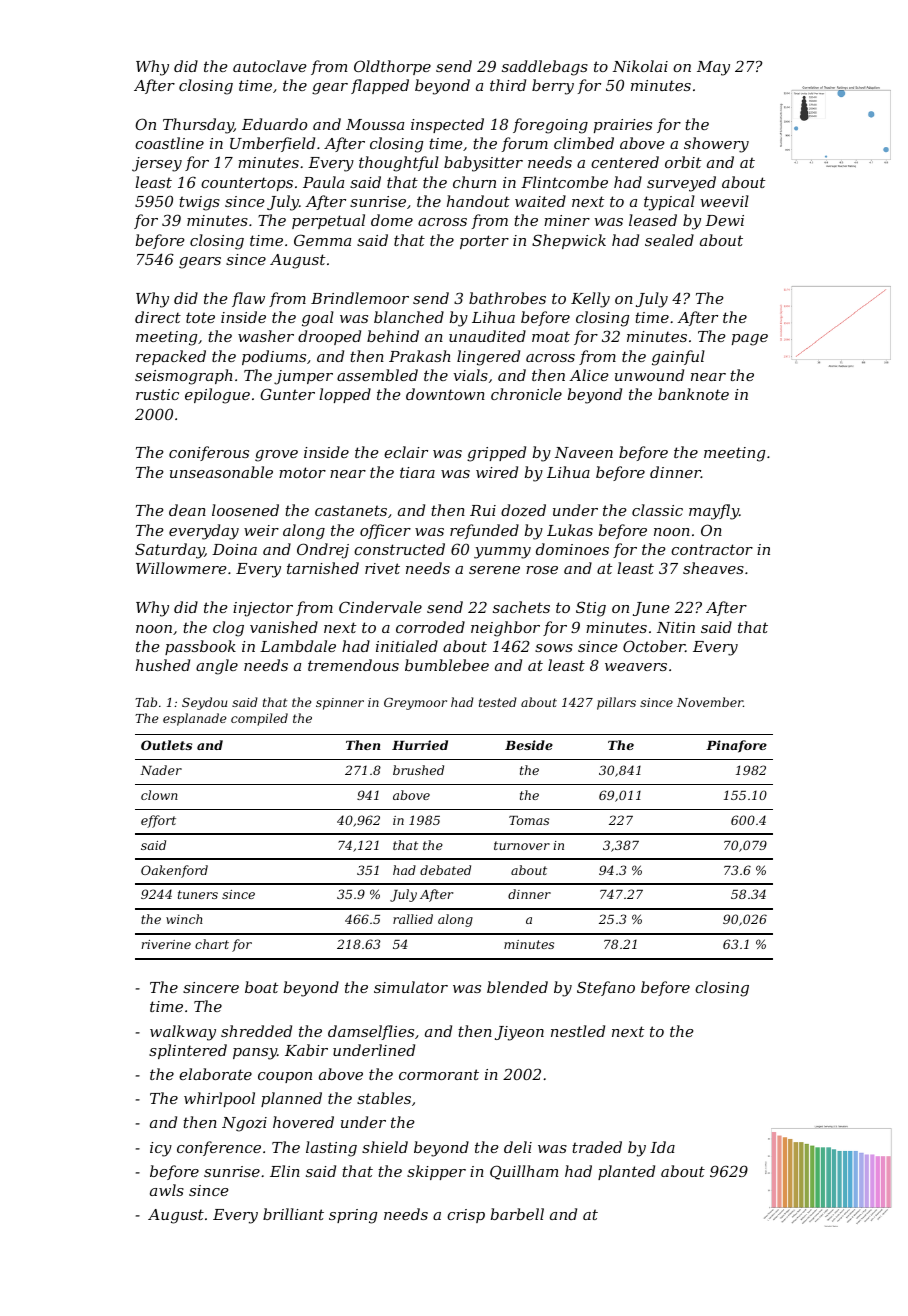 This screenshot has width=908, height=1316. I want to click on spring, so click(353, 1216).
